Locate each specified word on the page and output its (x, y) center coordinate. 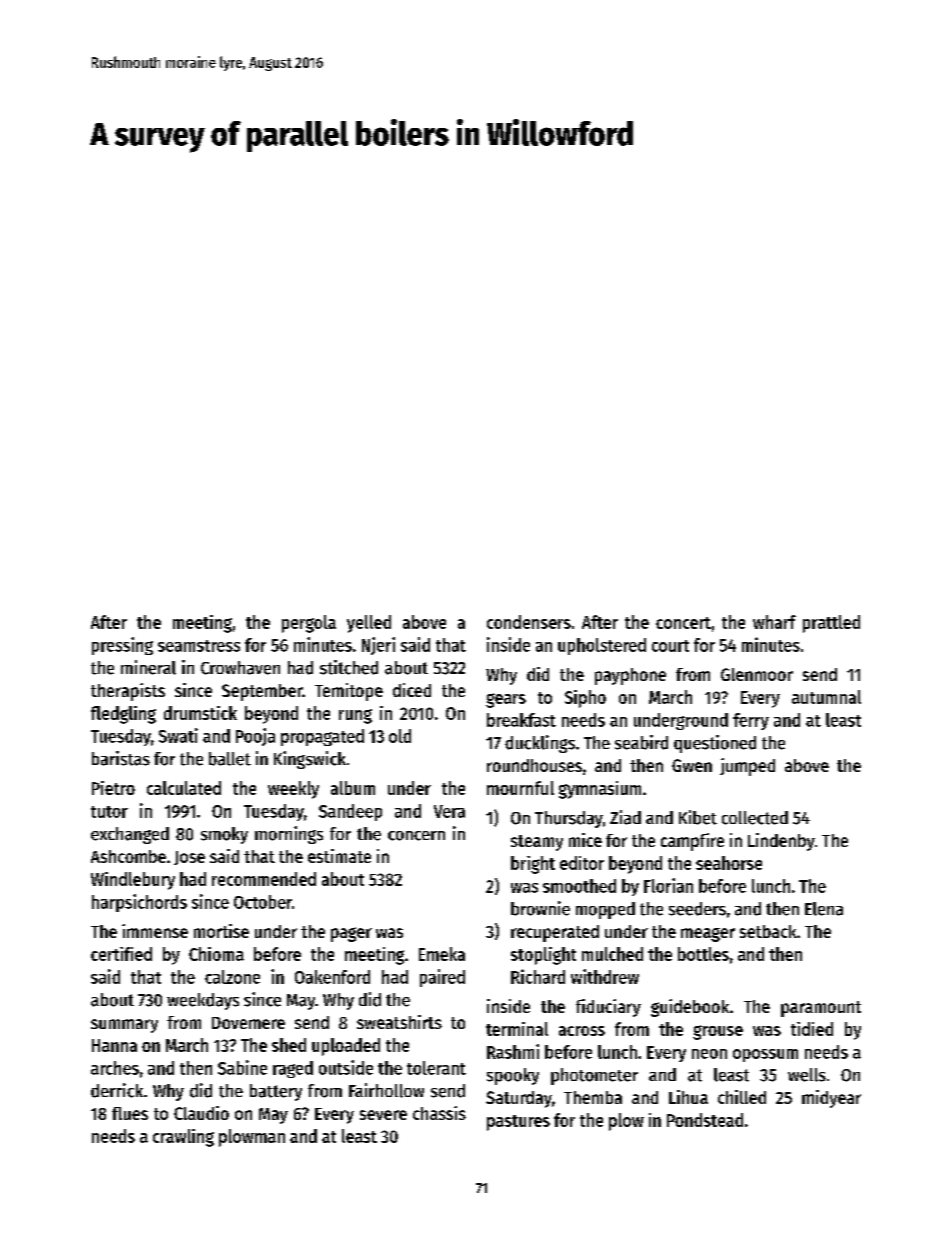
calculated (184, 788)
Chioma (216, 954)
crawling (183, 1138)
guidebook (690, 1008)
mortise (221, 931)
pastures (518, 1123)
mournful (520, 788)
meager (708, 935)
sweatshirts (399, 1022)
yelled (369, 624)
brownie (540, 908)
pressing (122, 646)
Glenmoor (757, 674)
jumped (747, 767)
